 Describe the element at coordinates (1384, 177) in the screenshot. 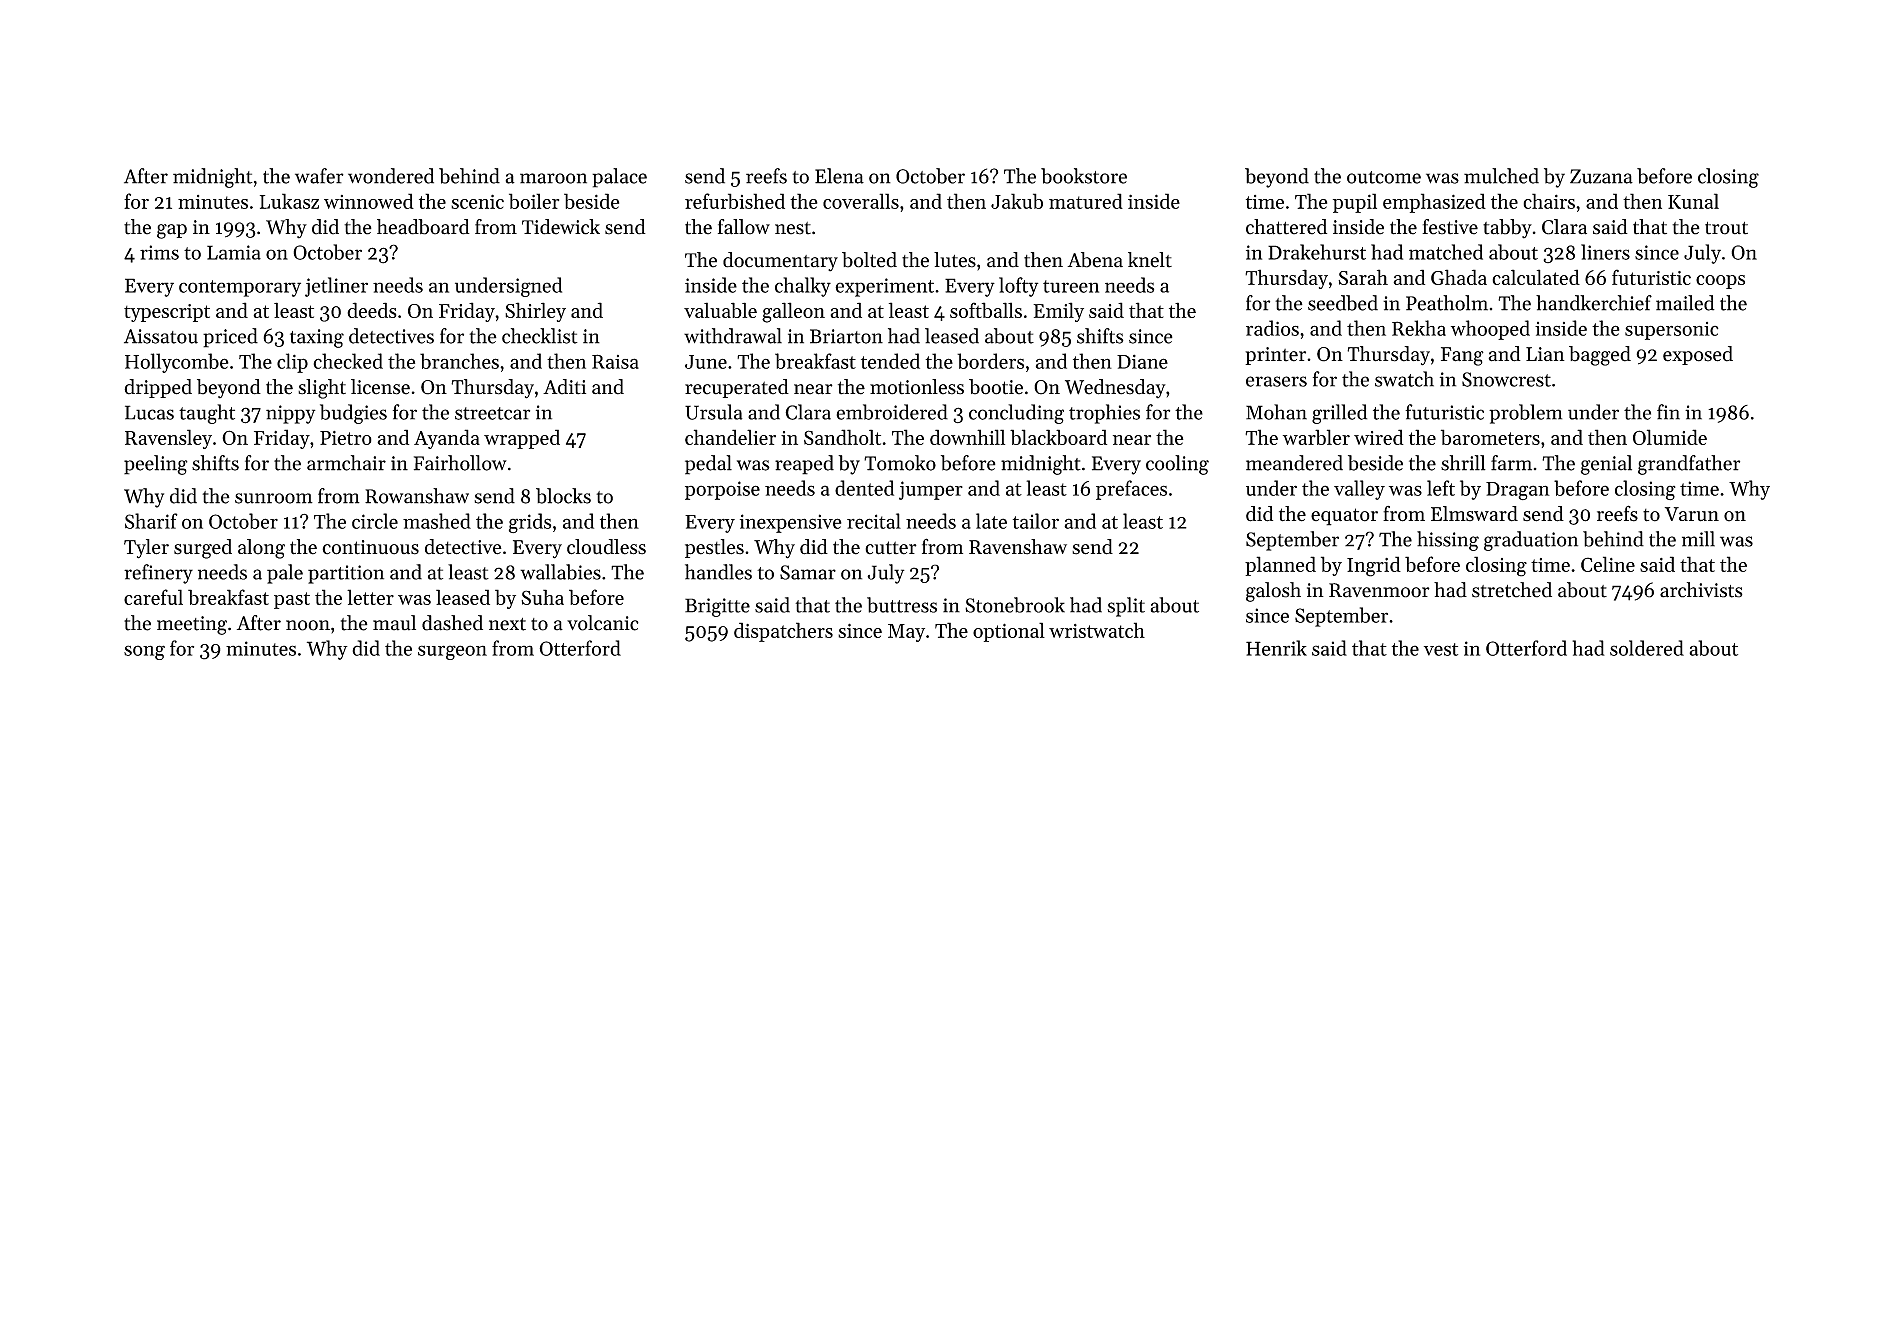

I see `outcome` at that location.
